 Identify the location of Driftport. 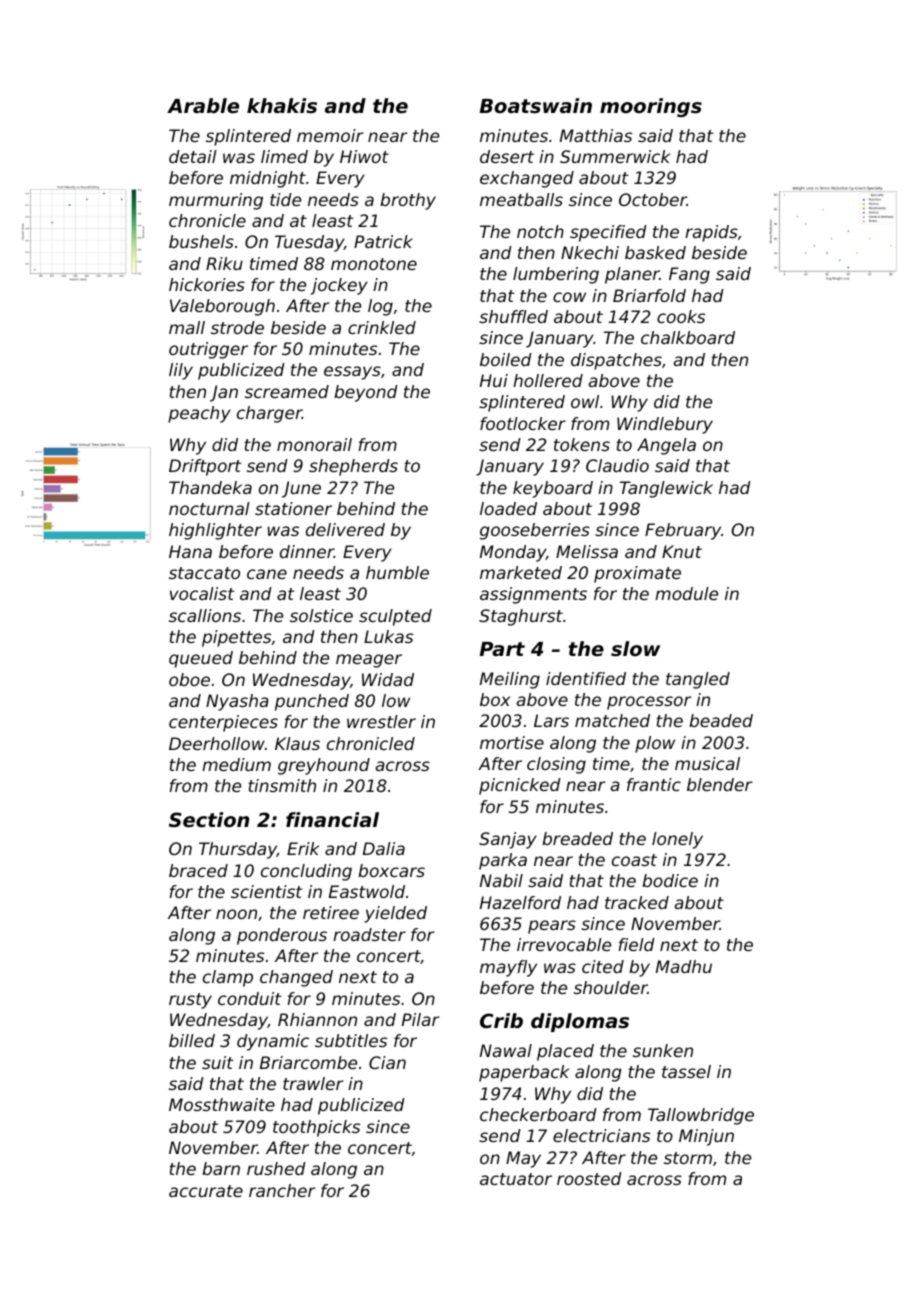
(205, 467).
